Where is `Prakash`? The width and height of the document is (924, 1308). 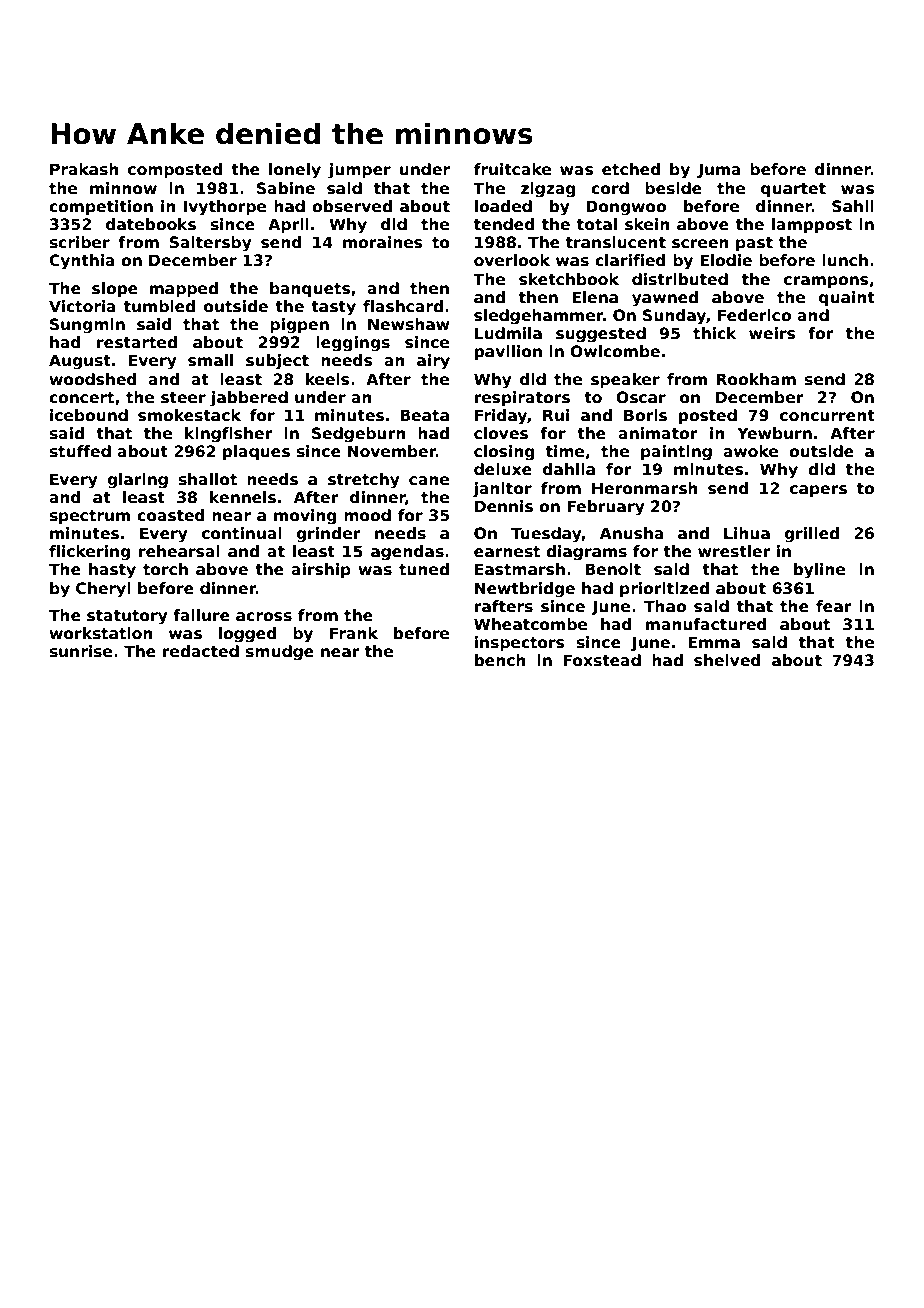 Prakash is located at coordinates (84, 169).
